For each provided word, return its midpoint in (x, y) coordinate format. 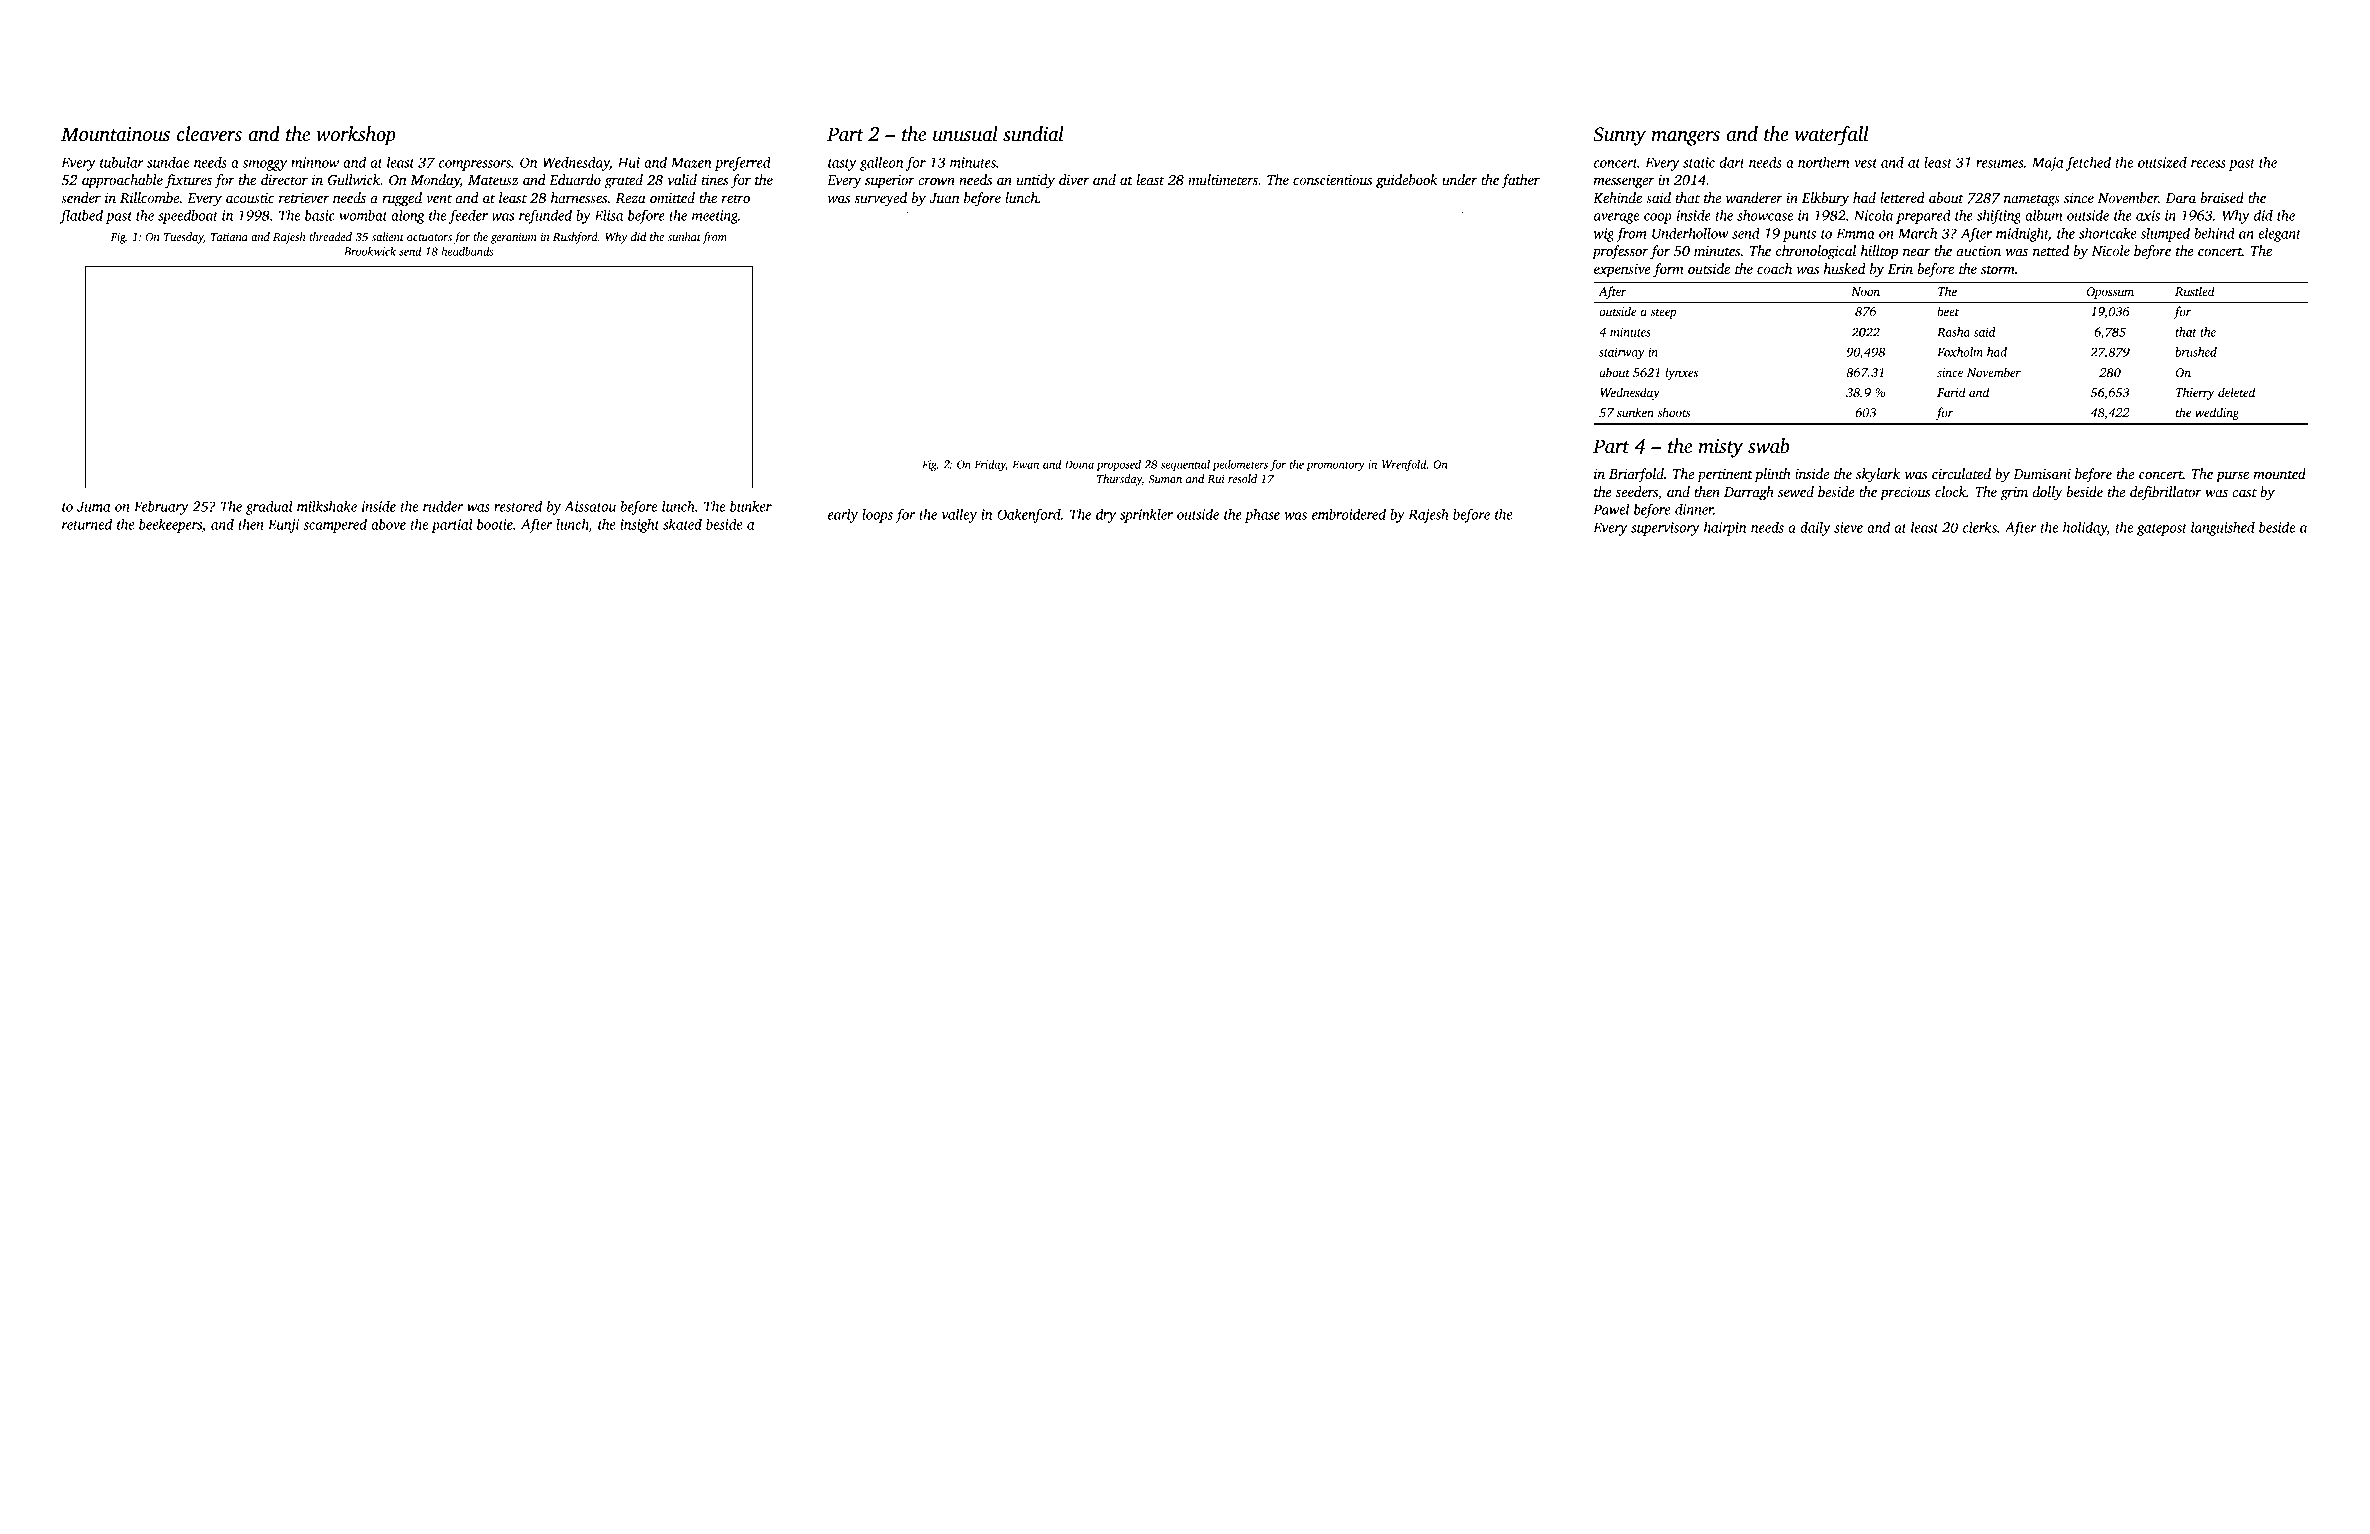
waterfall (1832, 136)
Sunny (1619, 136)
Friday (990, 465)
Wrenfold (1404, 465)
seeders (1637, 491)
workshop (356, 136)
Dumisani (2042, 474)
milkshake (327, 506)
